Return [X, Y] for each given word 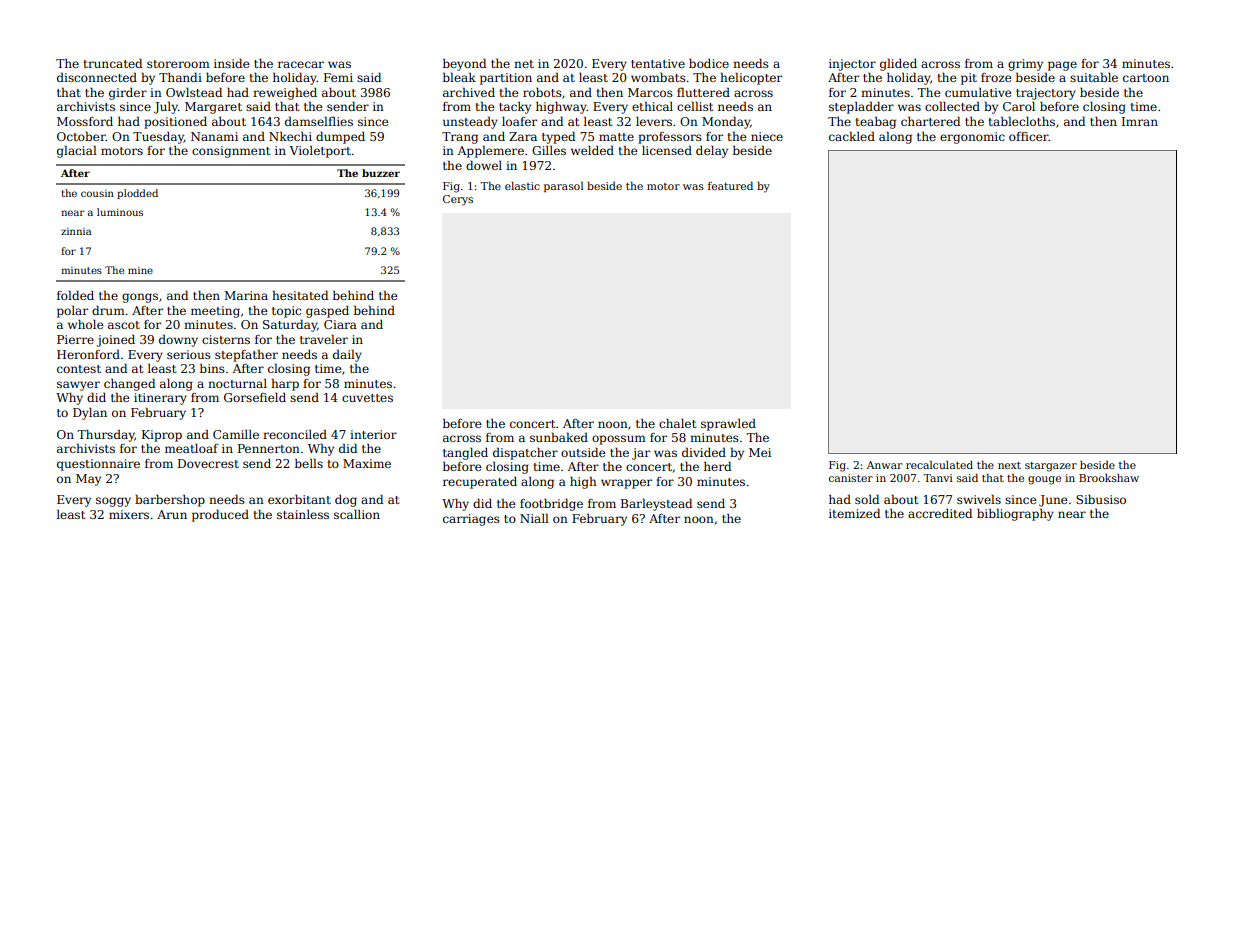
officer [1029, 136]
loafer [519, 121]
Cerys [458, 200]
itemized [854, 513]
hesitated [300, 295]
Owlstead [194, 92]
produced [220, 515]
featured [730, 186]
